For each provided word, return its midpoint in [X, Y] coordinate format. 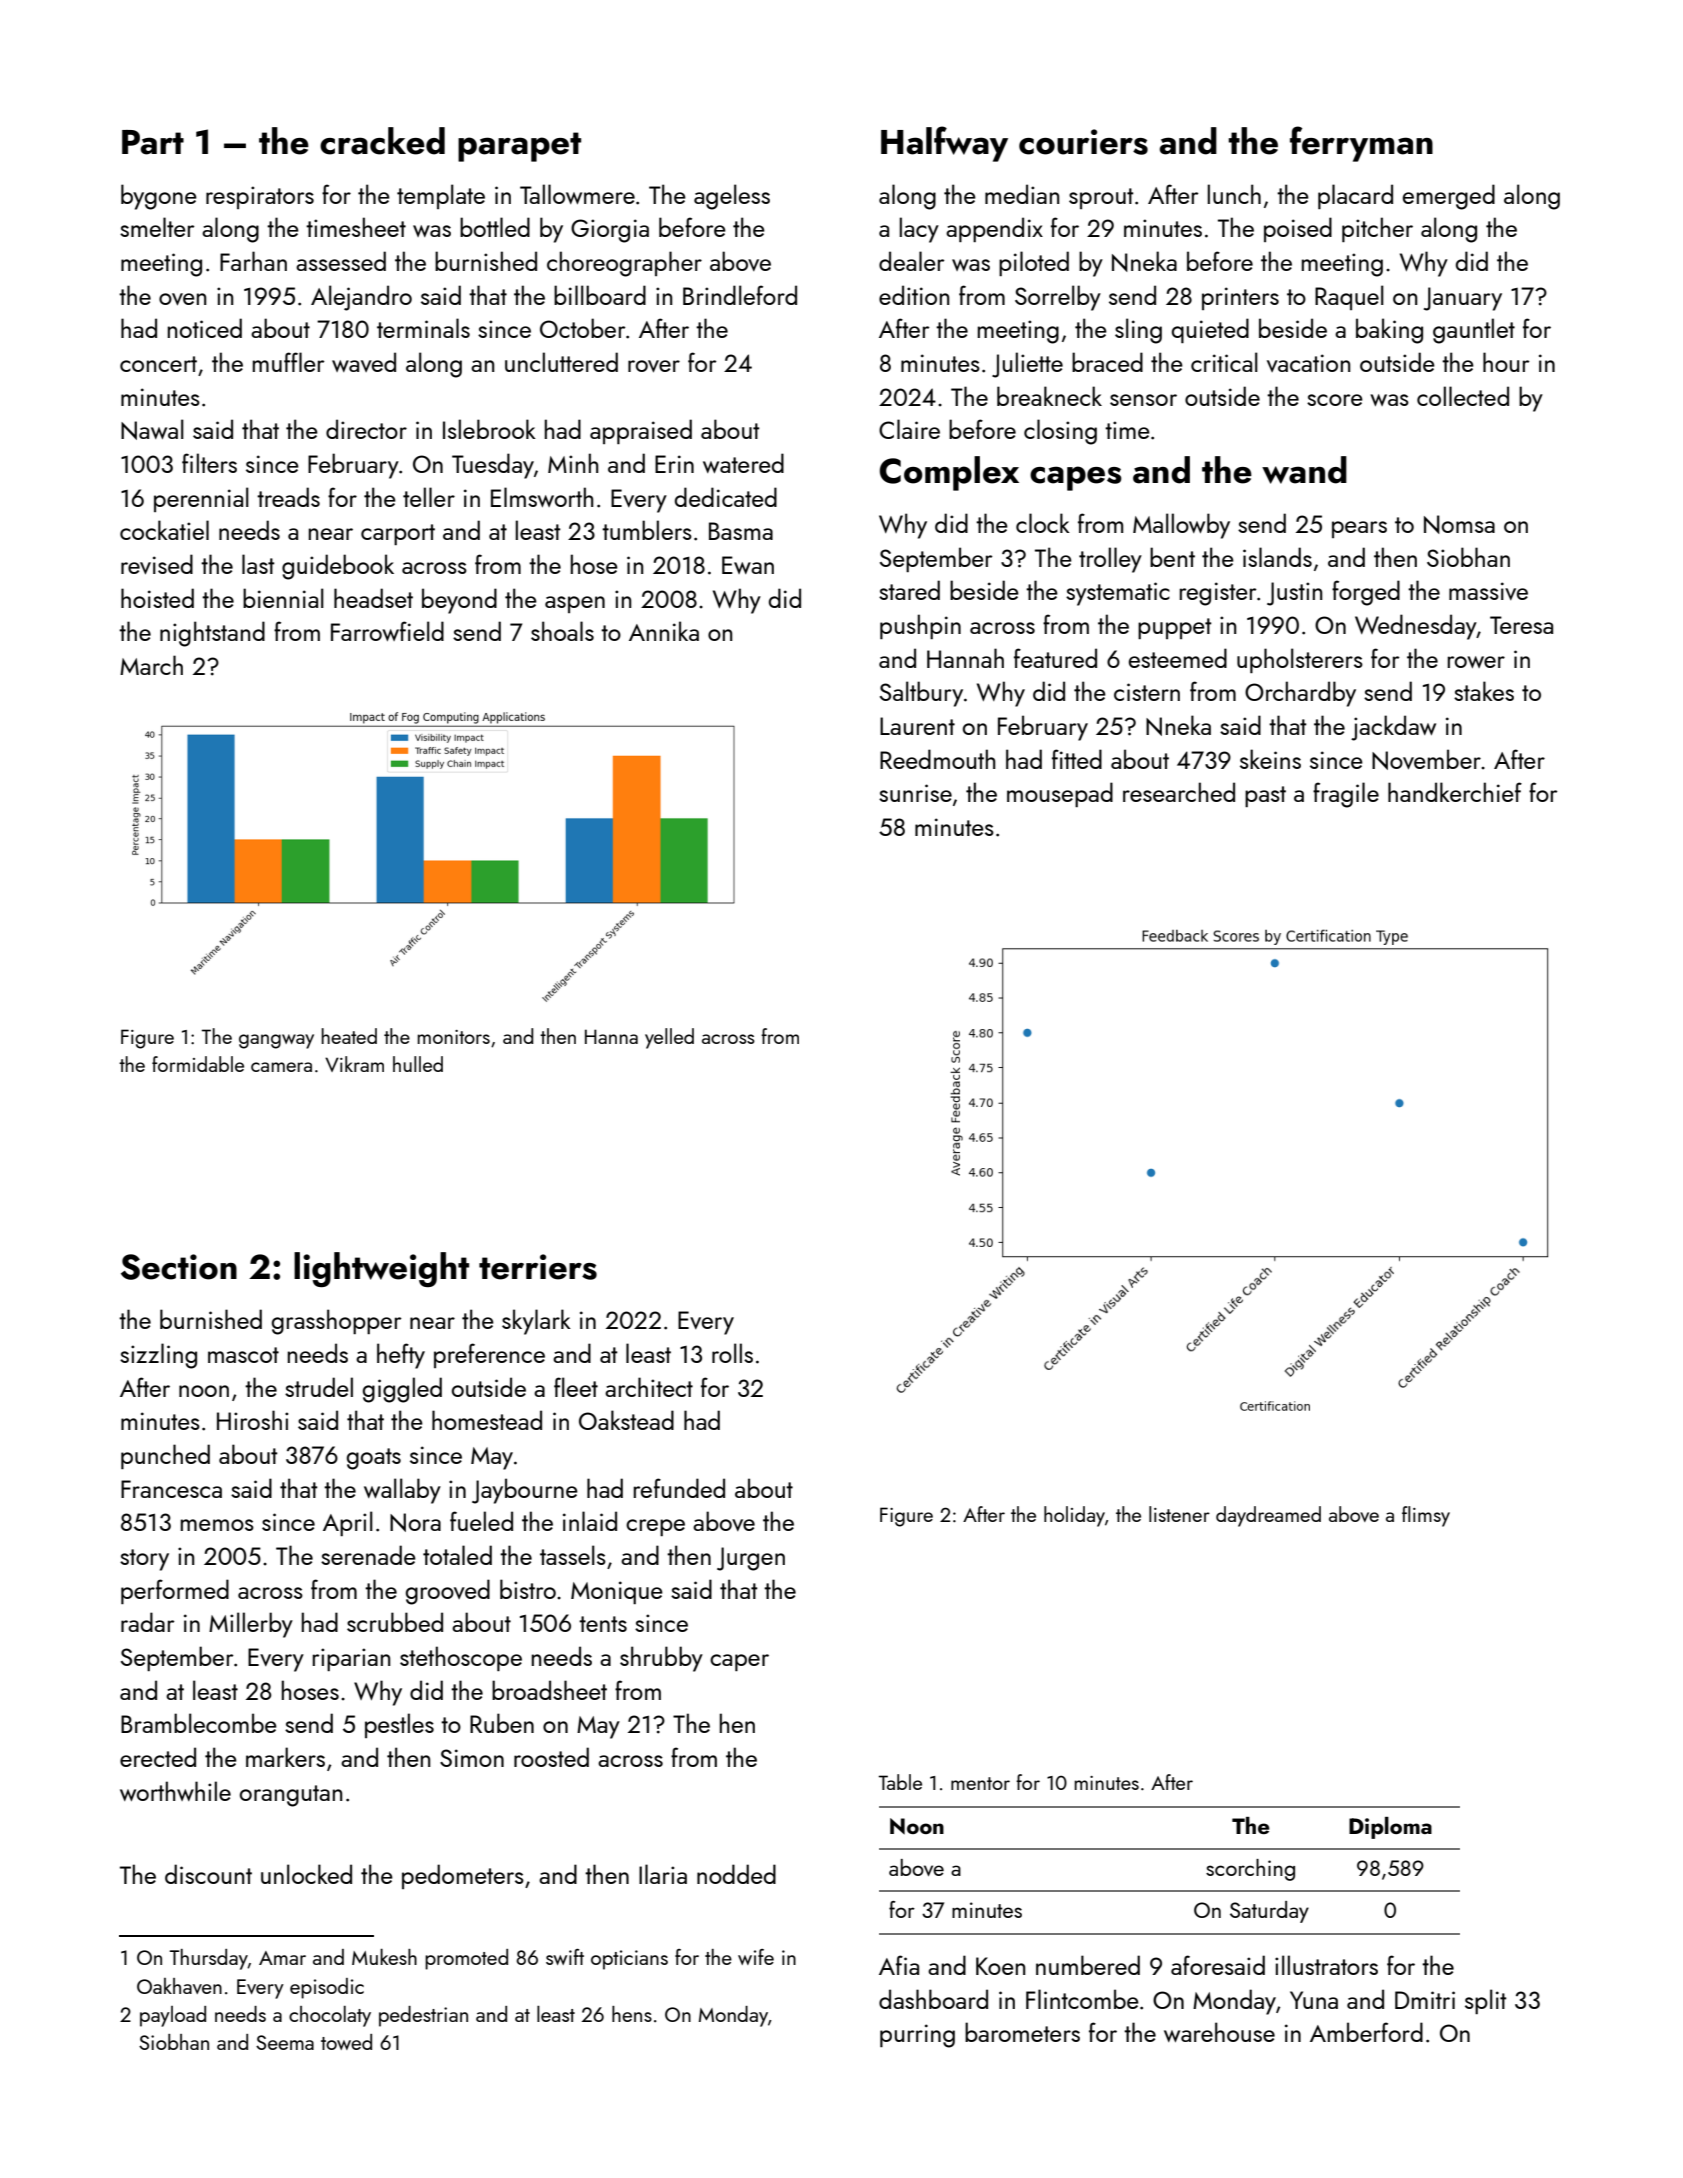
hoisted [157, 598]
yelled [669, 1038]
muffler [288, 362]
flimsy [1426, 1516]
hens [632, 2014]
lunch [1234, 194]
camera [281, 1067]
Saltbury [921, 694]
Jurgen [751, 1559]
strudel [319, 1387]
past [1265, 796]
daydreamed [1268, 1516]
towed [346, 2042]
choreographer [624, 264]
